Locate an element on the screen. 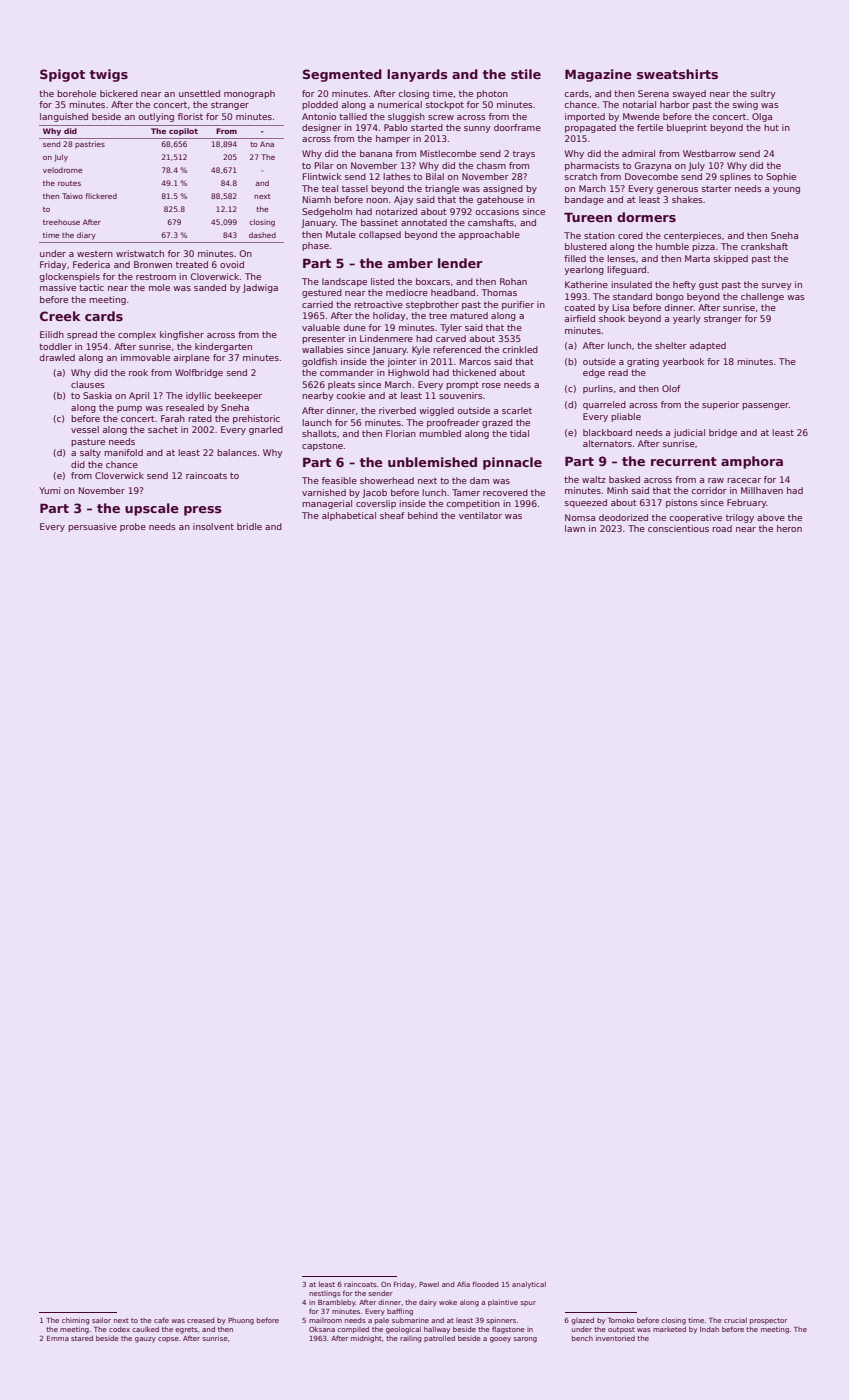  analytical is located at coordinates (529, 1285).
